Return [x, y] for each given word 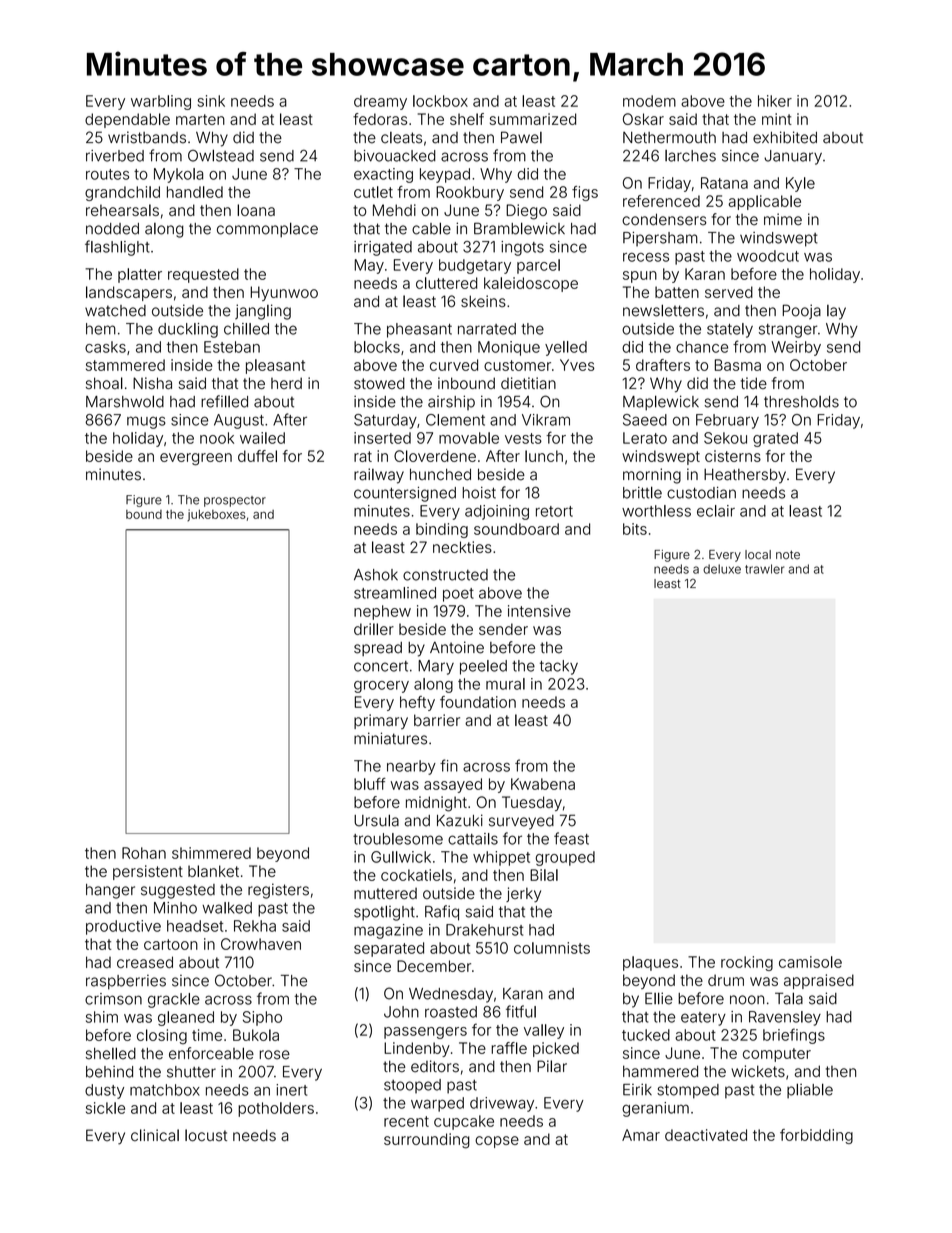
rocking [747, 963]
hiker [775, 101]
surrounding [427, 1141]
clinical [155, 1135]
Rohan [144, 853]
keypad [445, 175]
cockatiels [416, 875]
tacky [559, 667]
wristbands [147, 137]
